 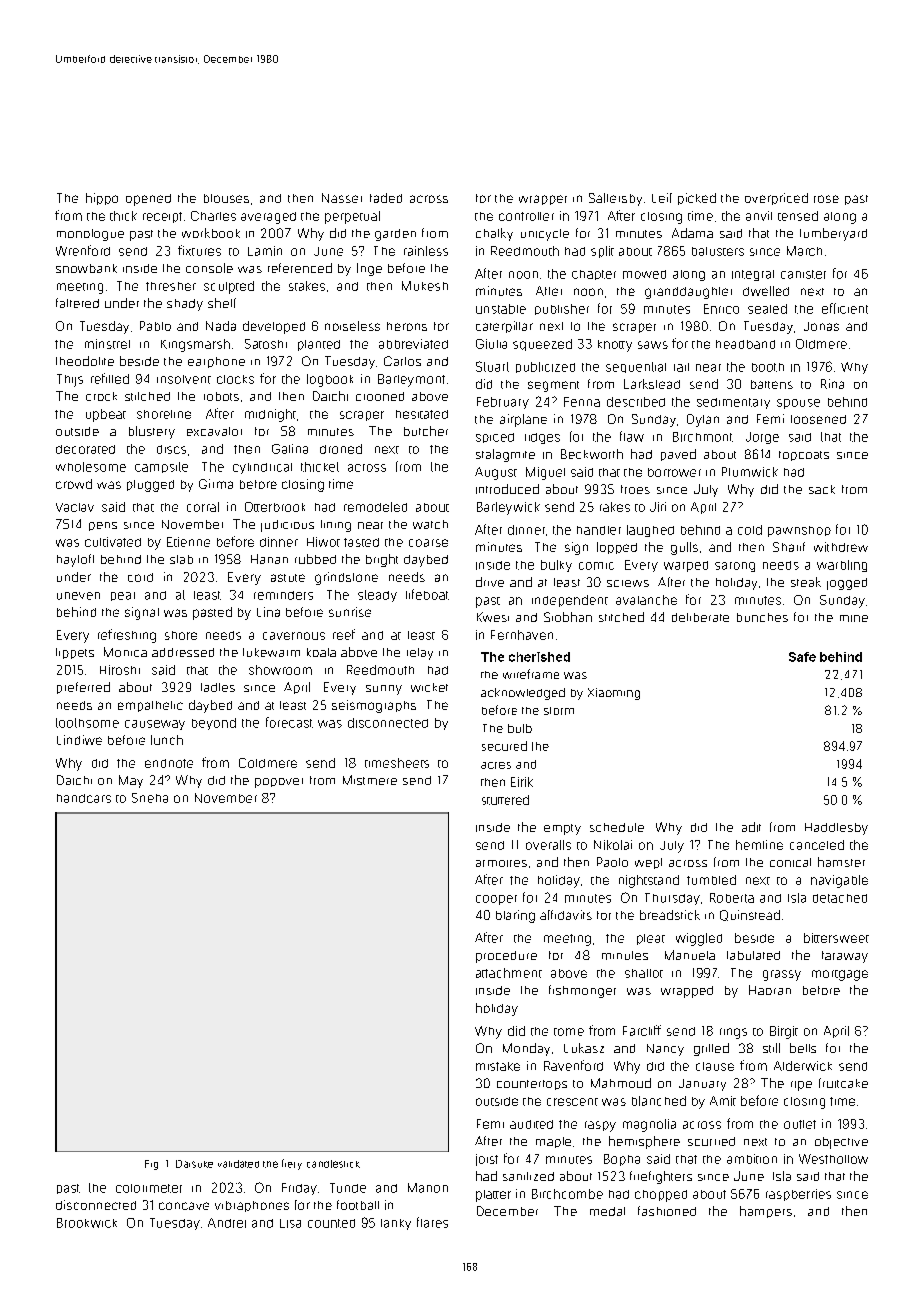 What do you see at coordinates (753, 955) in the screenshot?
I see `tabulated` at bounding box center [753, 955].
